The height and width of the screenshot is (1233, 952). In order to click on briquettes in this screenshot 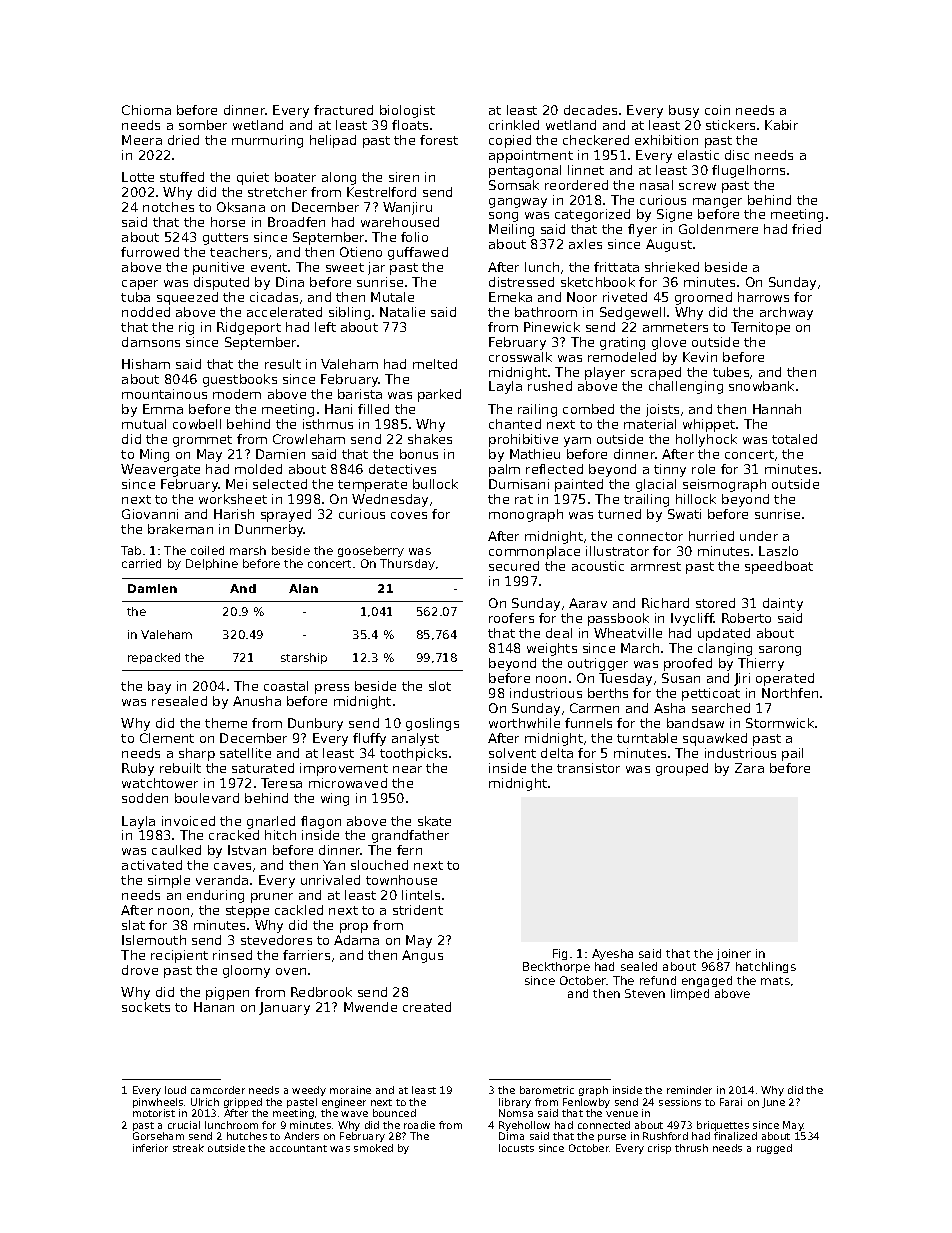, I will do `click(723, 1126)`.
